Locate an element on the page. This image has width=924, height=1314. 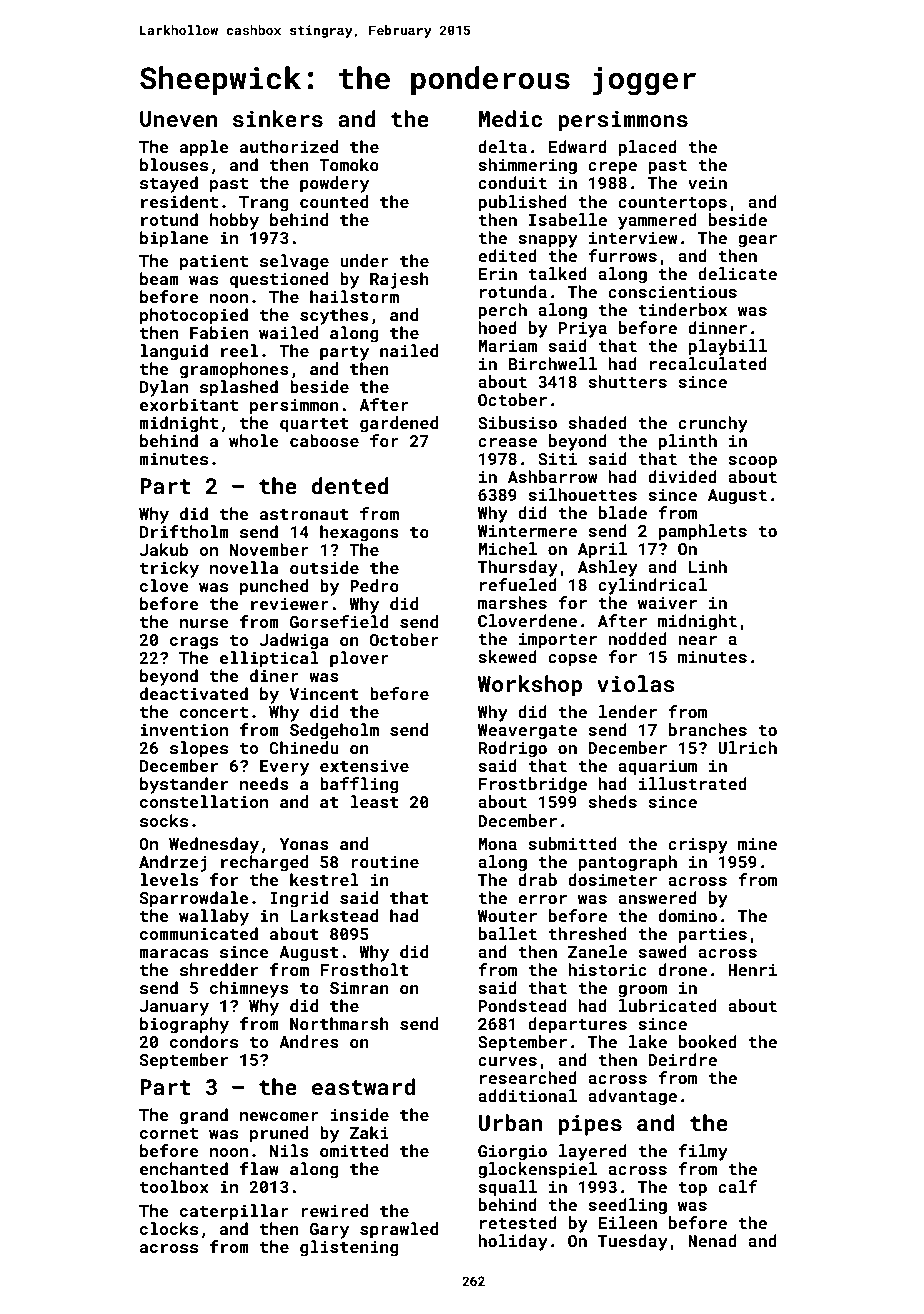
Uneven is located at coordinates (178, 119).
